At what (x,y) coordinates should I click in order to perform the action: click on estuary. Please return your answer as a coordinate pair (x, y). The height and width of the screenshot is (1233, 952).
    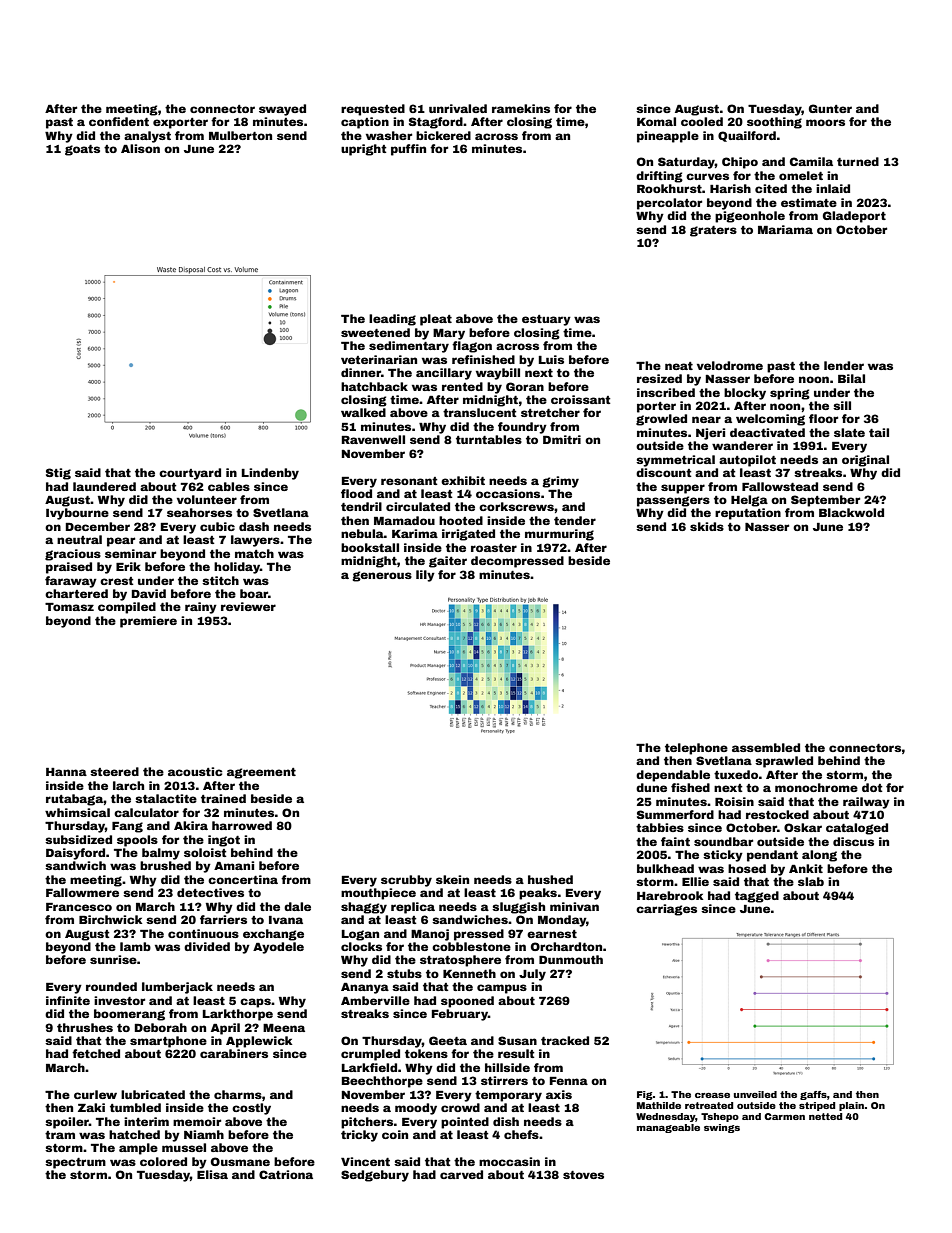
    Looking at the image, I should click on (546, 320).
